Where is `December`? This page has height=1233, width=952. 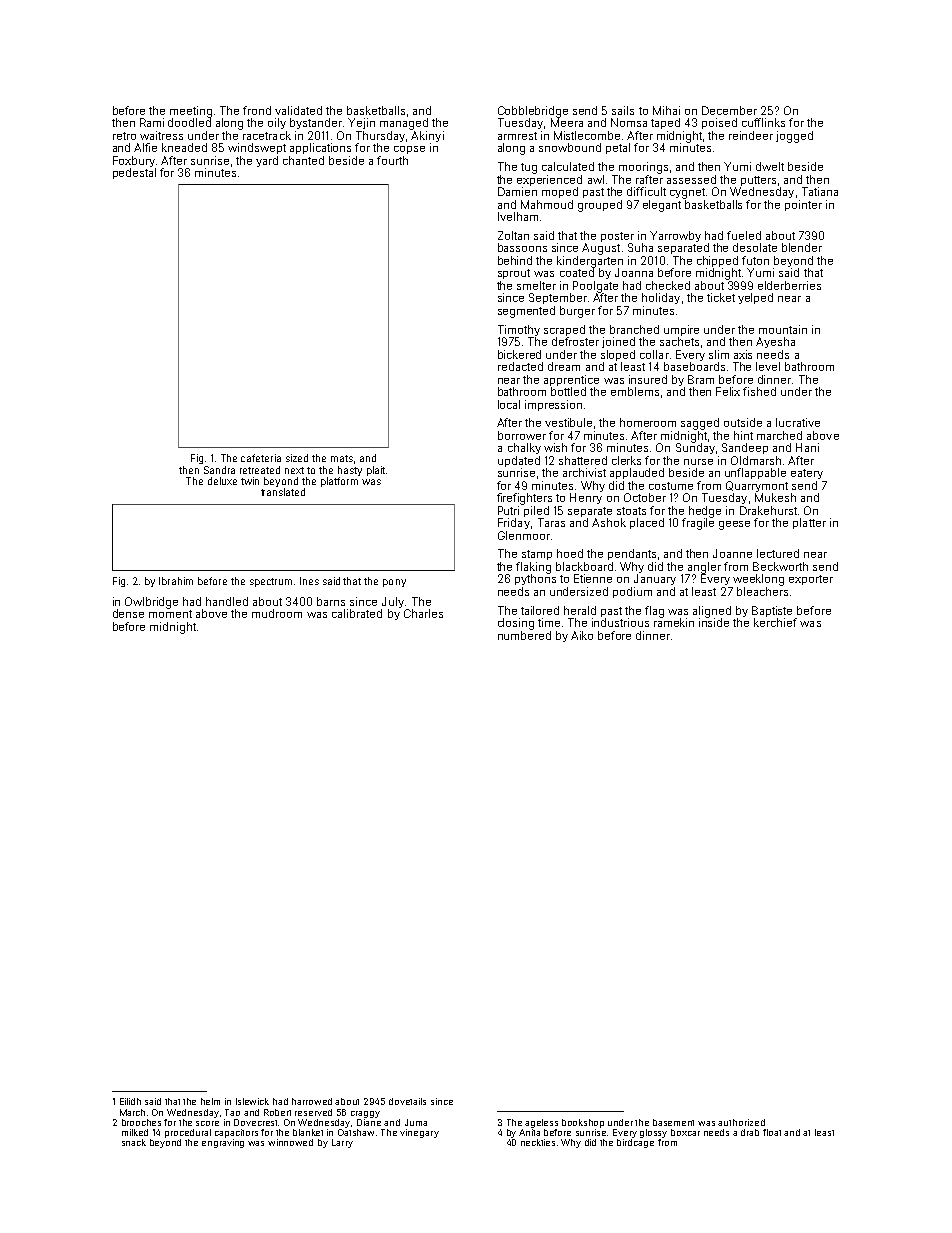
December is located at coordinates (729, 110).
